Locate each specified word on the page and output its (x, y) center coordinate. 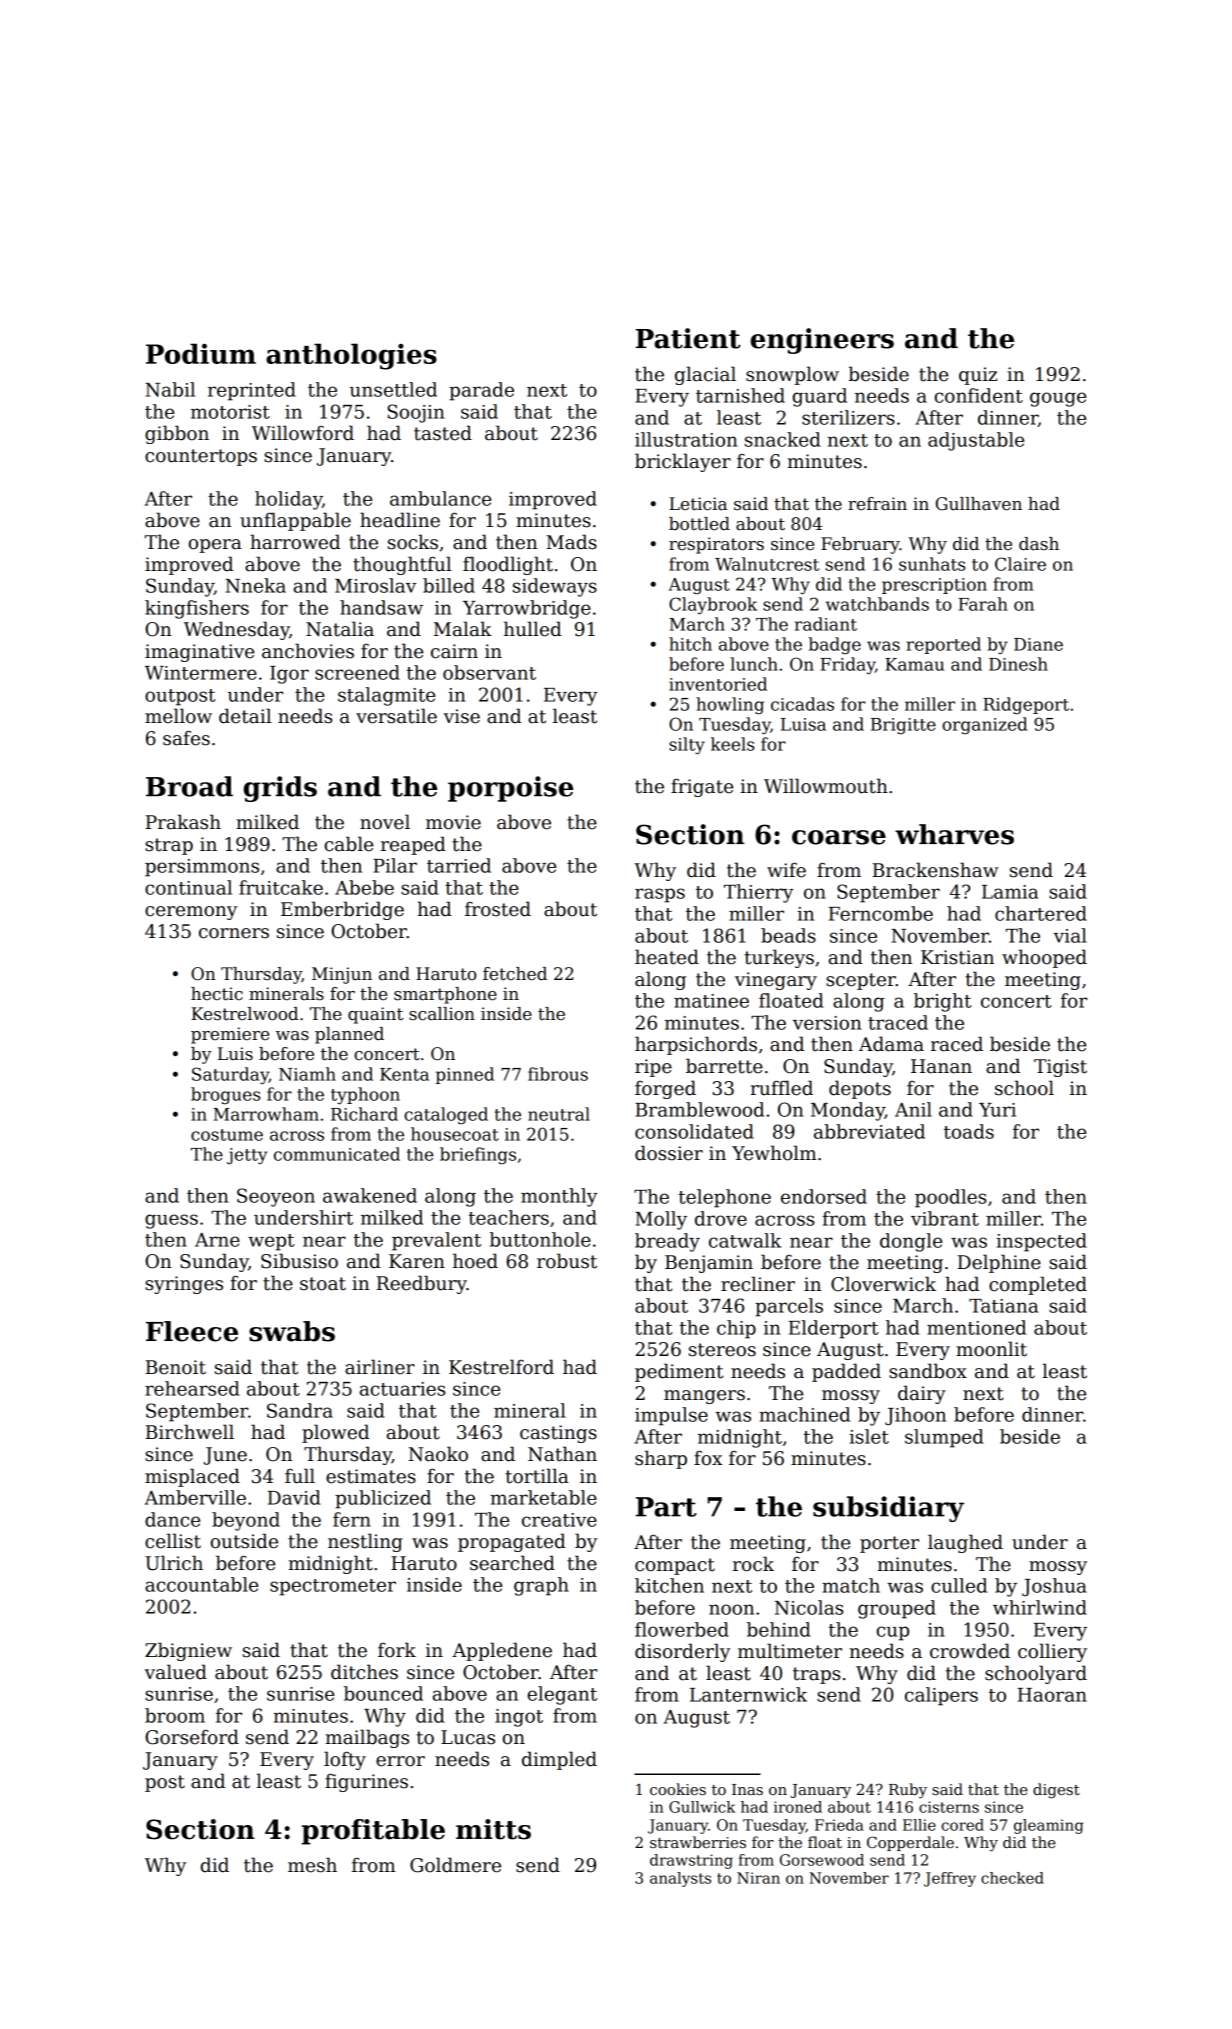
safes (186, 738)
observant (489, 672)
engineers (822, 341)
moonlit (991, 1349)
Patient (688, 338)
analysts (680, 1879)
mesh (312, 1865)
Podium (201, 353)
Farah (983, 604)
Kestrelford (501, 1367)
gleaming (1048, 1826)
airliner (380, 1367)
